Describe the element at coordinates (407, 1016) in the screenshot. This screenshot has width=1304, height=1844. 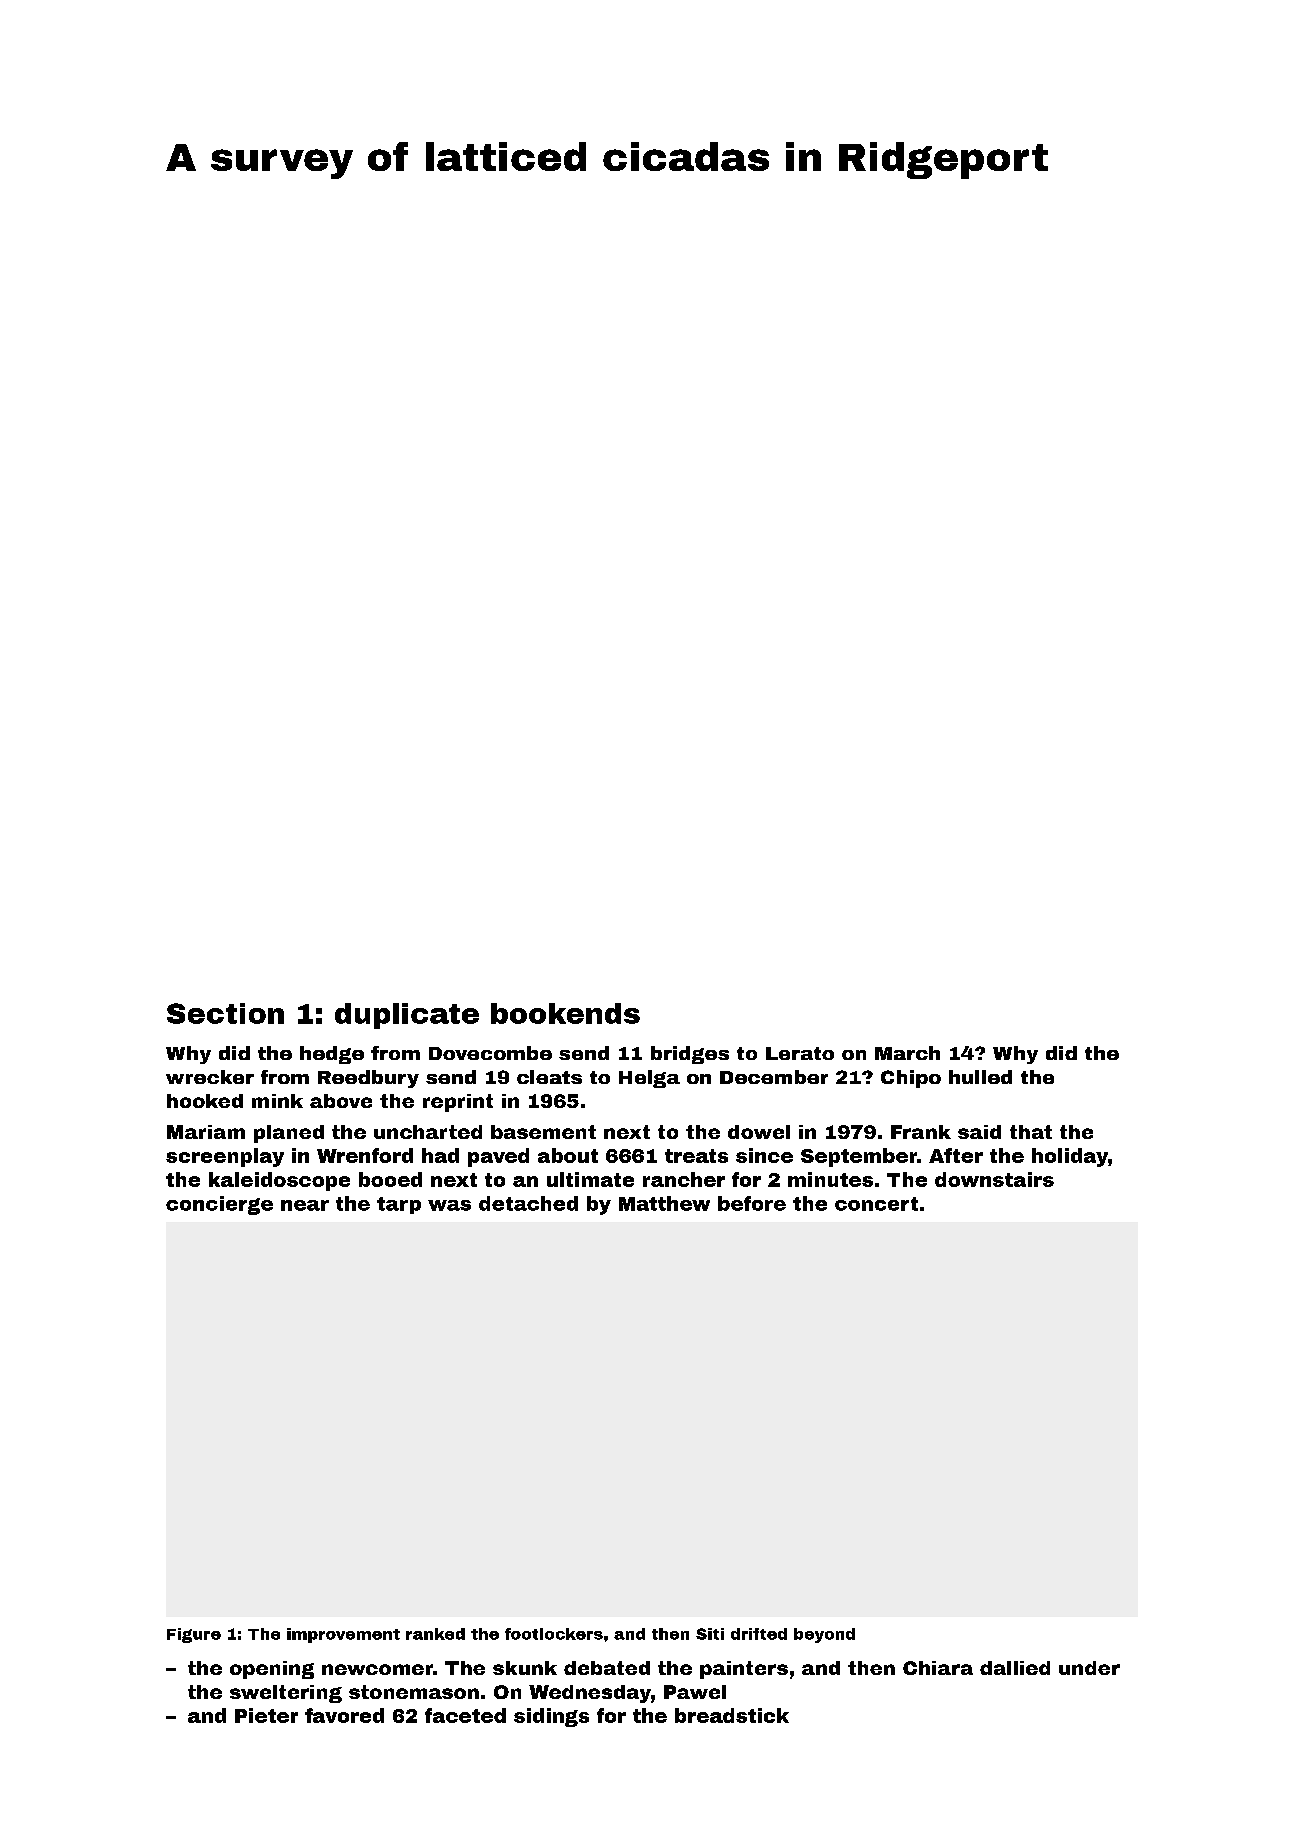
I see `duplicate` at that location.
